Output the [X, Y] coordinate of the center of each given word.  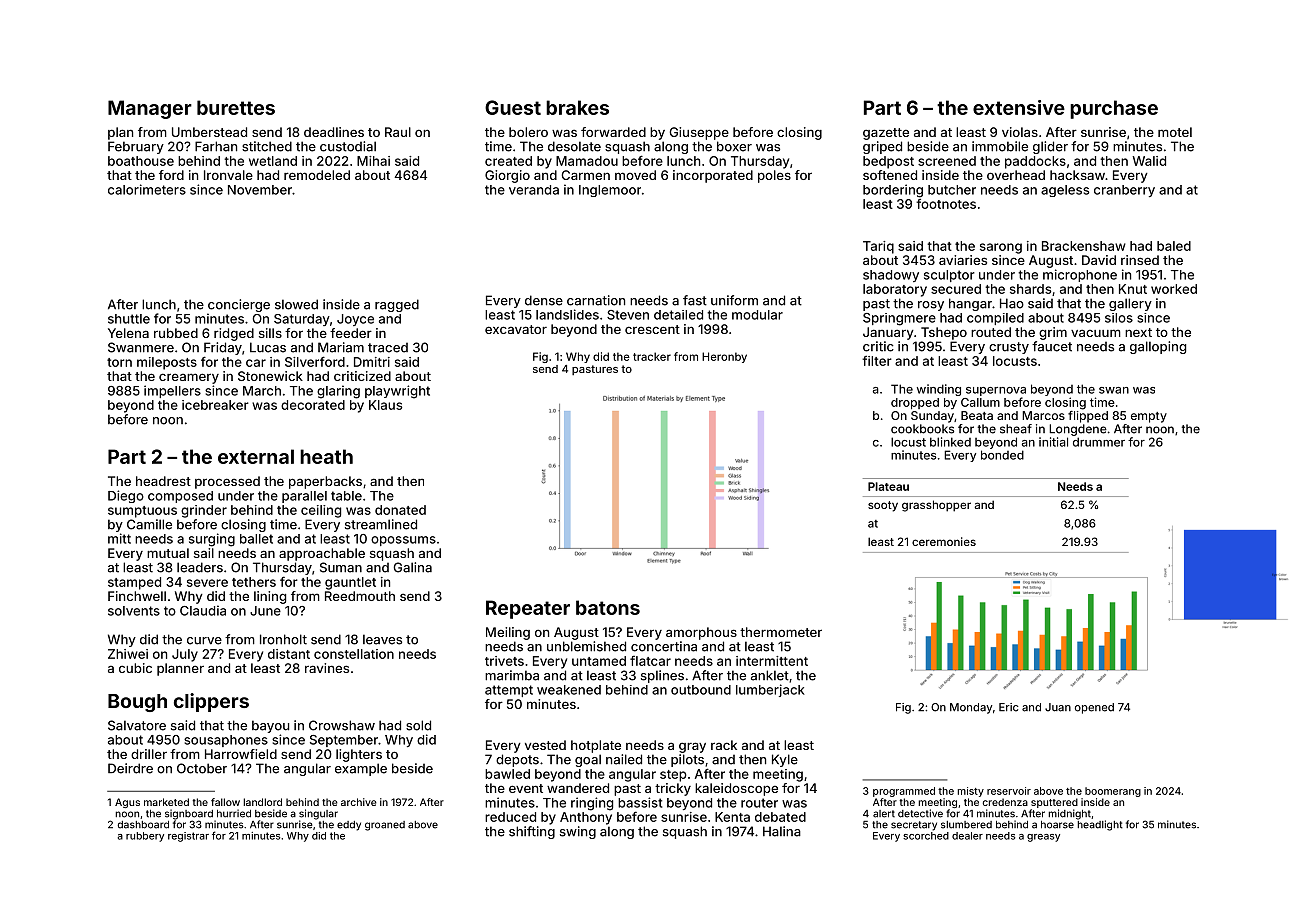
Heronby [724, 357]
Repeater [528, 609]
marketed [166, 802]
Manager [150, 109]
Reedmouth [360, 596]
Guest [513, 107]
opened [1094, 708]
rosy [931, 306]
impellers [172, 391]
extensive [1019, 107]
